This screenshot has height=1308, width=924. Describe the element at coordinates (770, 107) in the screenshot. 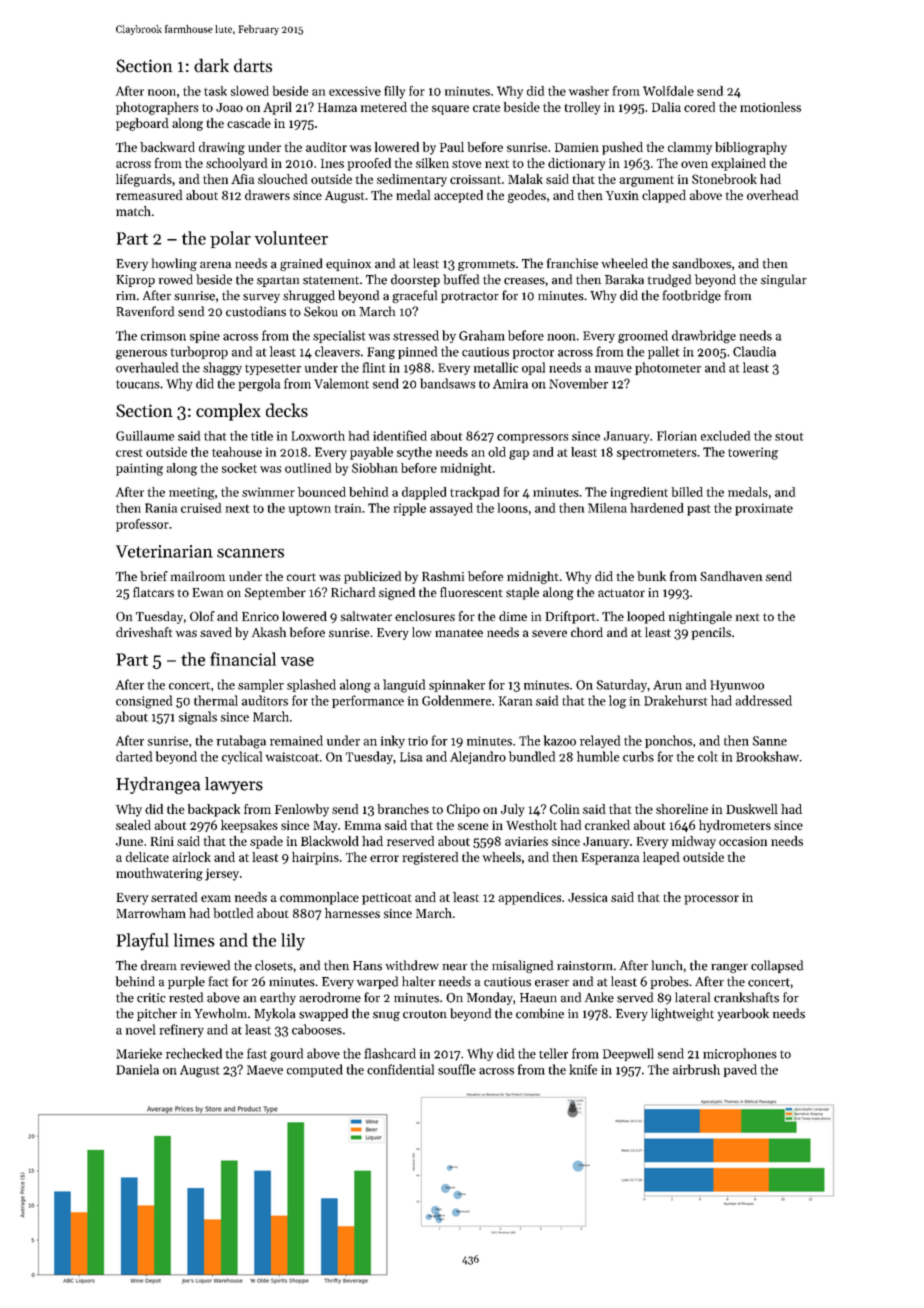

I see `motionless` at that location.
